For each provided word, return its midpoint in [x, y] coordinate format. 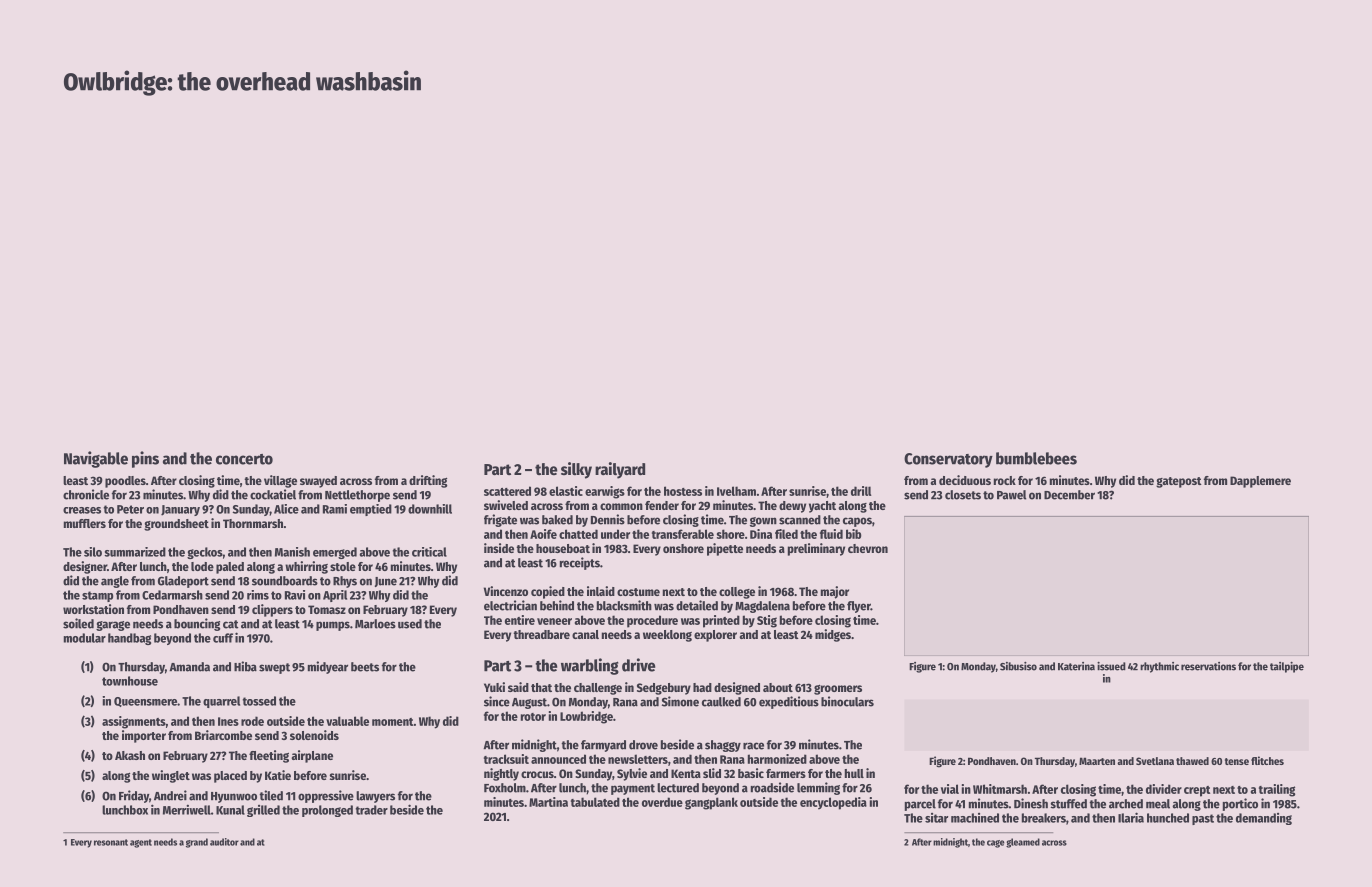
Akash [130, 755]
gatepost [1179, 482]
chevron [868, 548]
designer [85, 567]
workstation [93, 609]
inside [499, 548]
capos [857, 522]
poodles [125, 482]
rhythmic [1159, 667]
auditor [224, 842]
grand [197, 843]
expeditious [789, 702]
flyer [859, 607]
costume [638, 592]
